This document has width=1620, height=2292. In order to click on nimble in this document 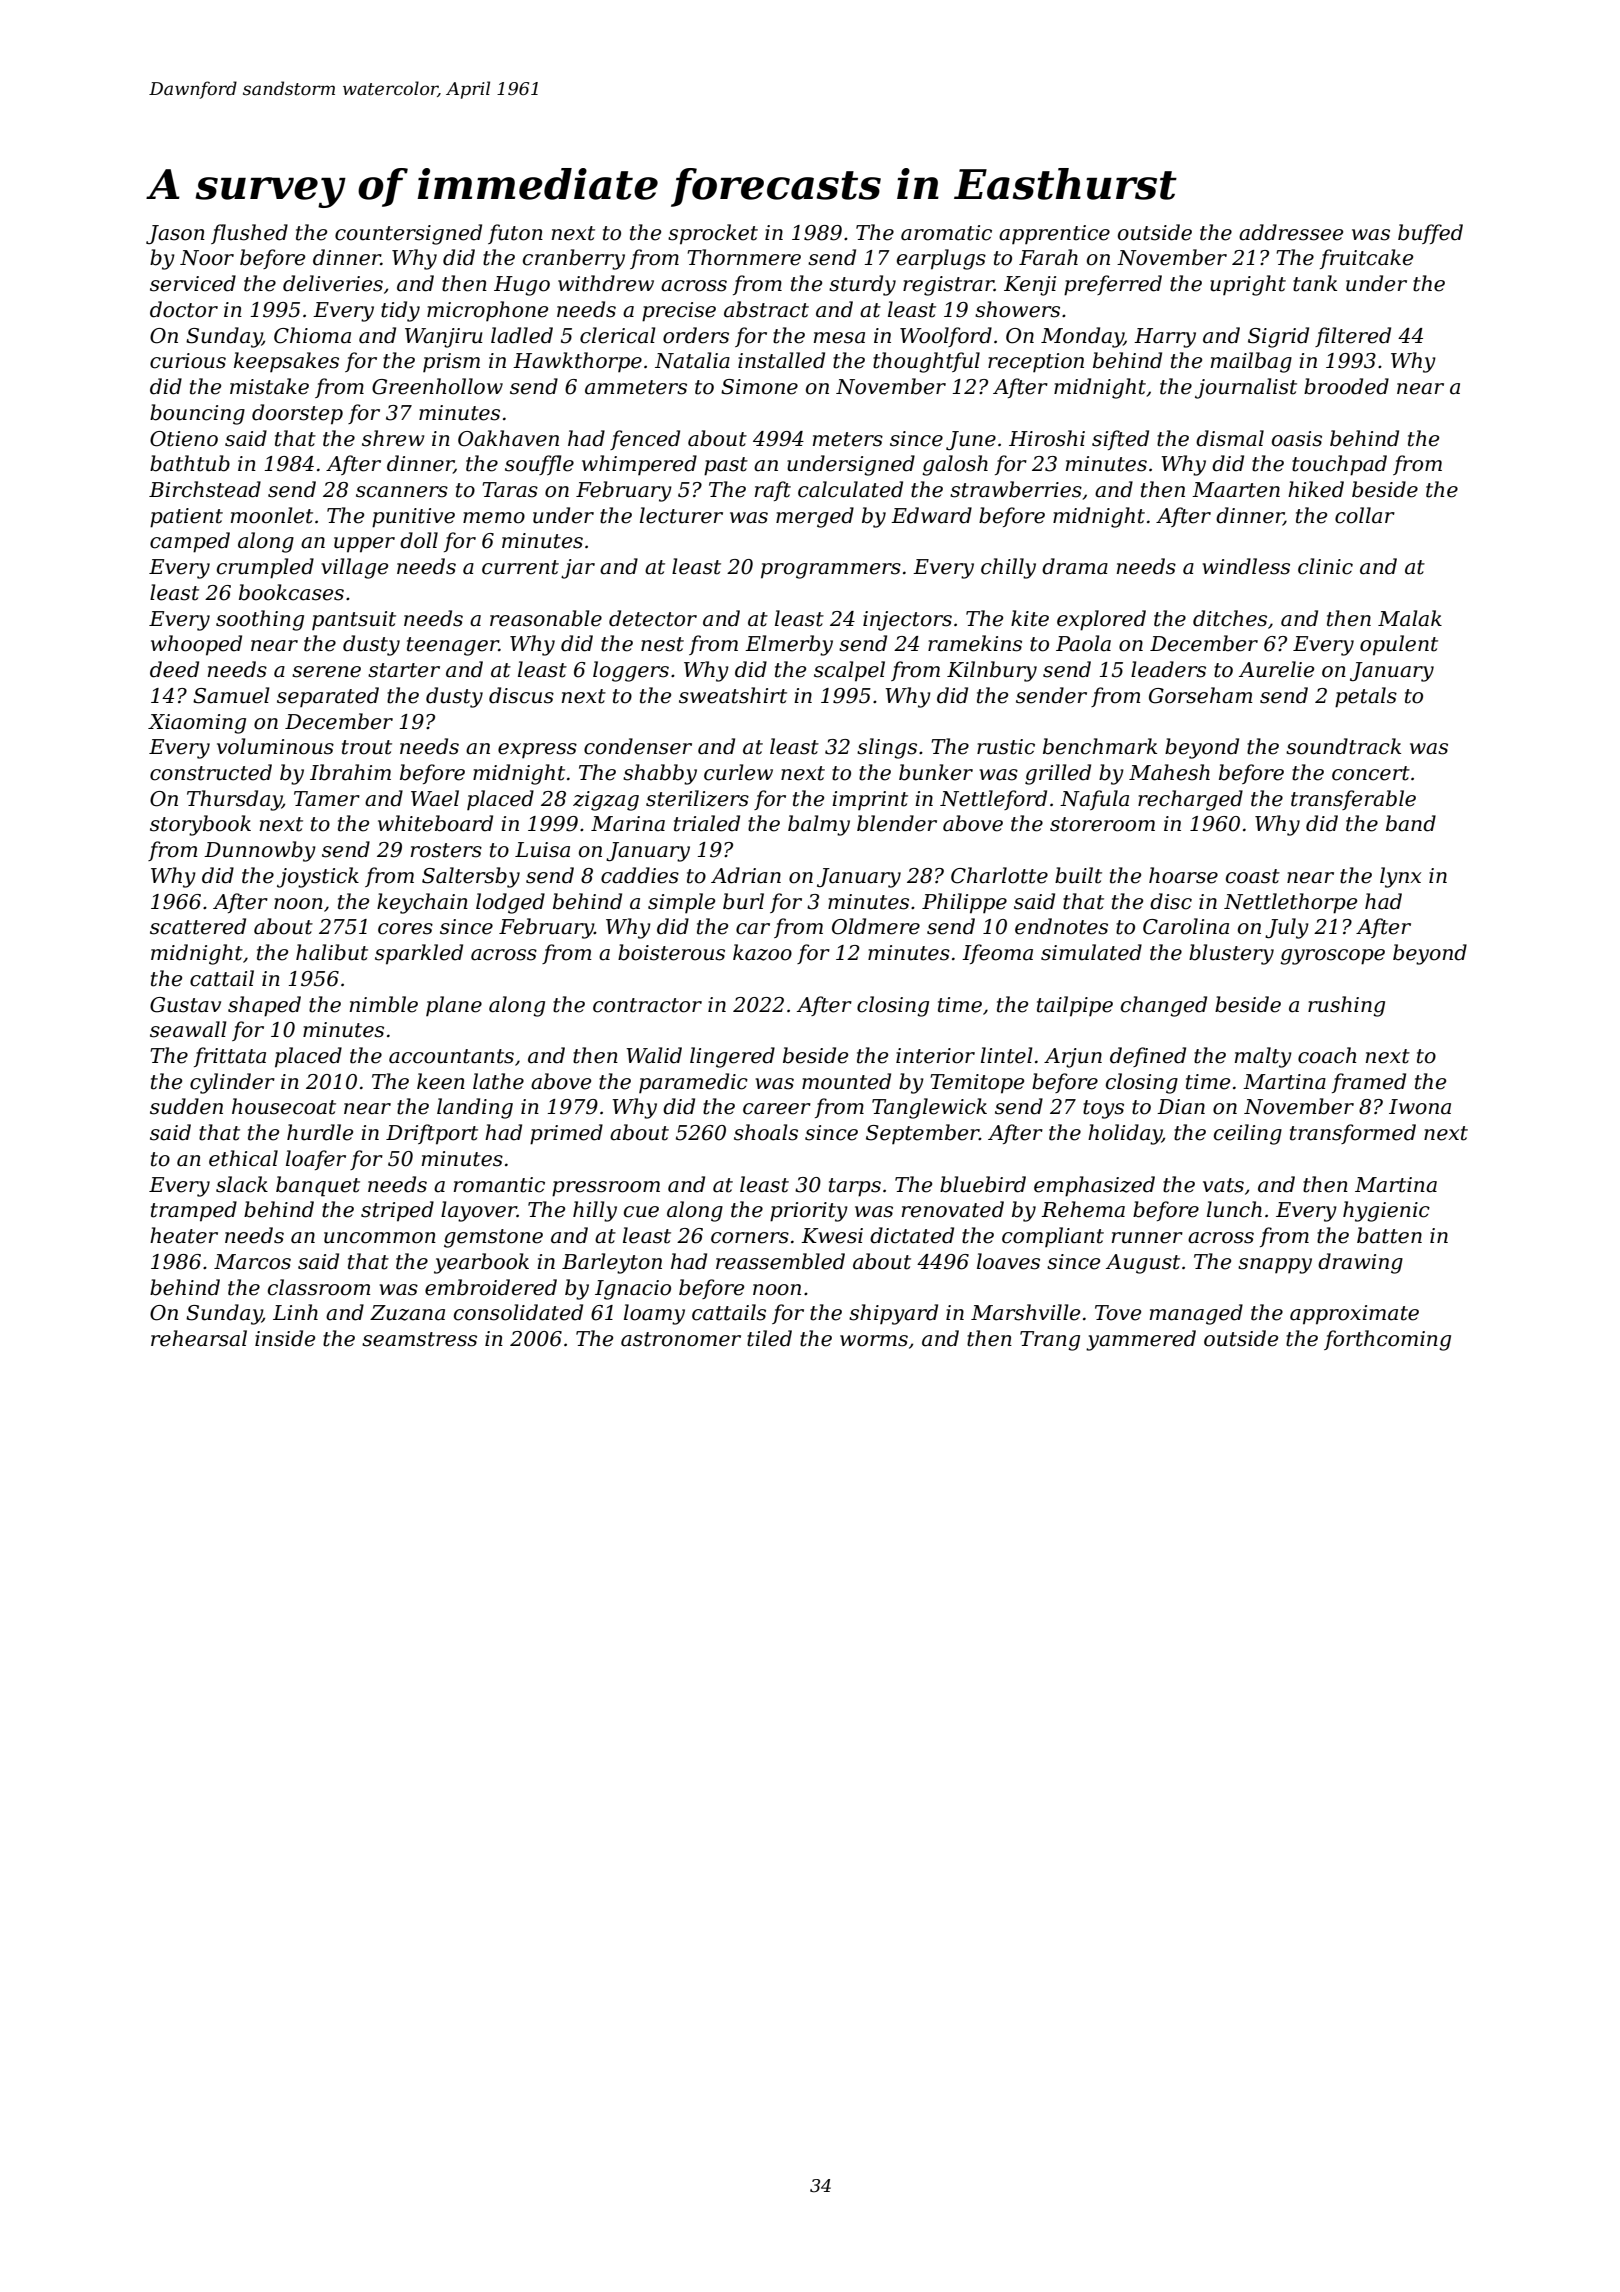, I will do `click(384, 1004)`.
